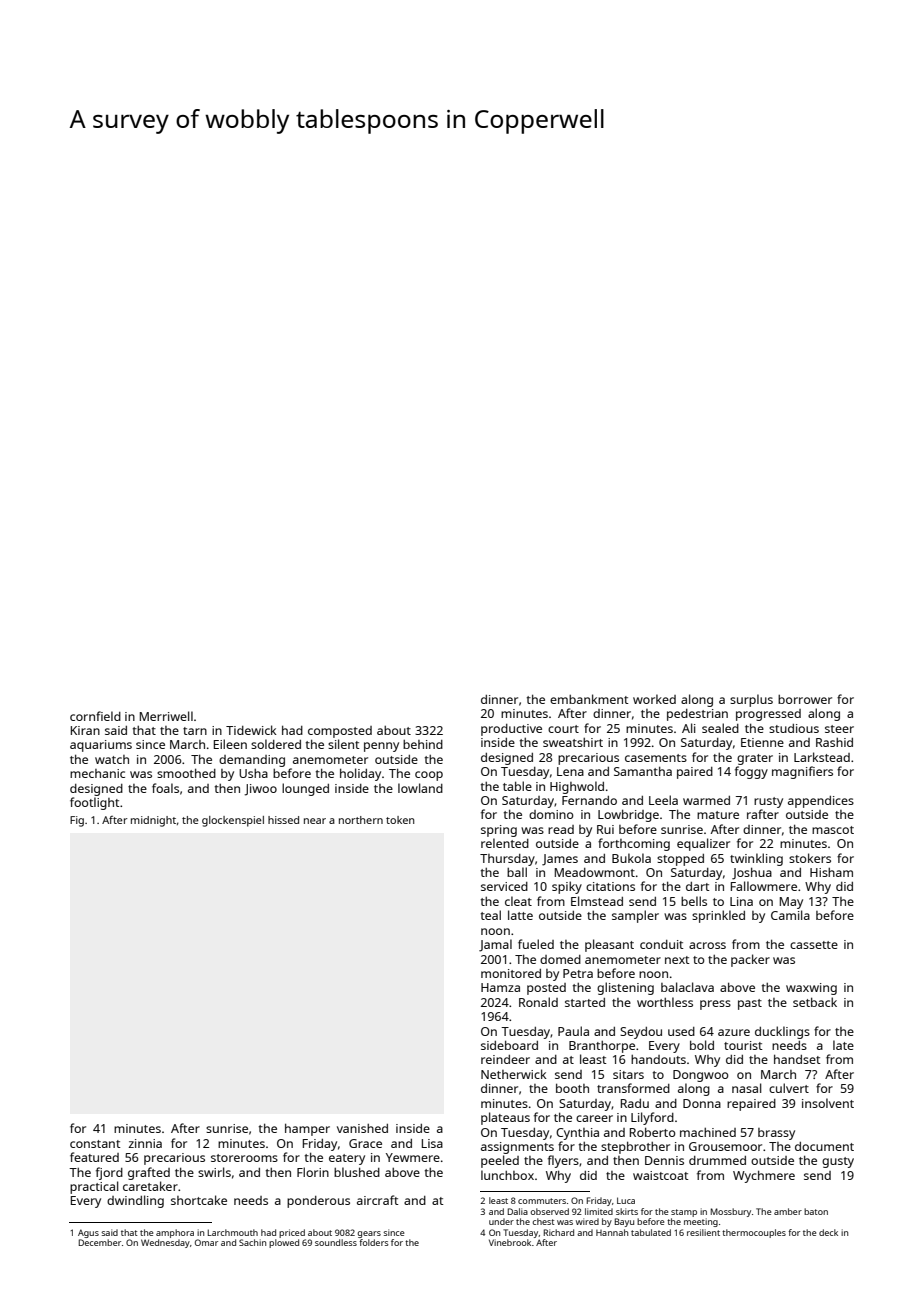  Describe the element at coordinates (423, 744) in the page. I see `behind` at that location.
